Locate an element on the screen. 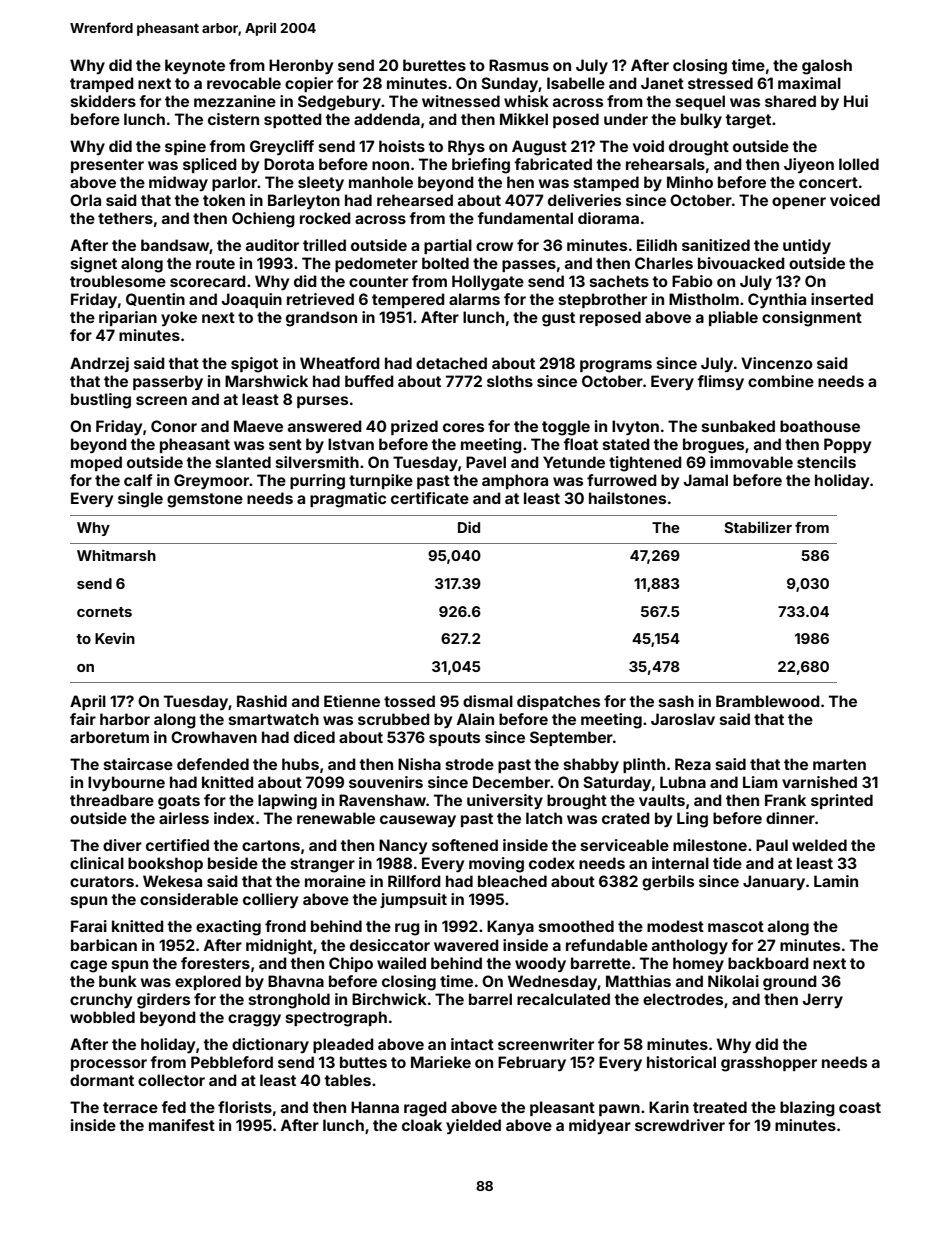 The height and width of the screenshot is (1233, 952). bleached is located at coordinates (512, 881).
